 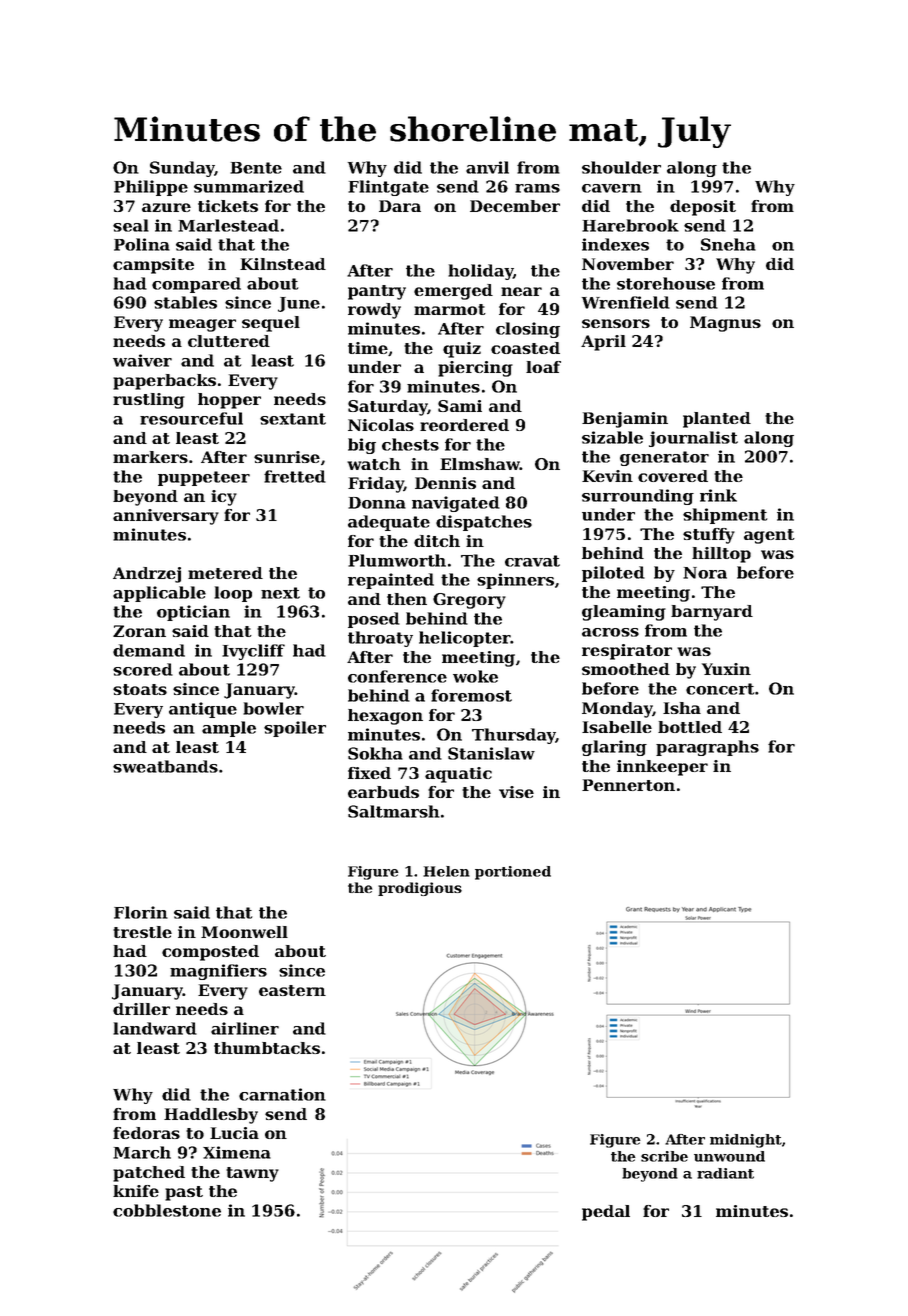 What do you see at coordinates (726, 669) in the screenshot?
I see `Yuxin` at bounding box center [726, 669].
